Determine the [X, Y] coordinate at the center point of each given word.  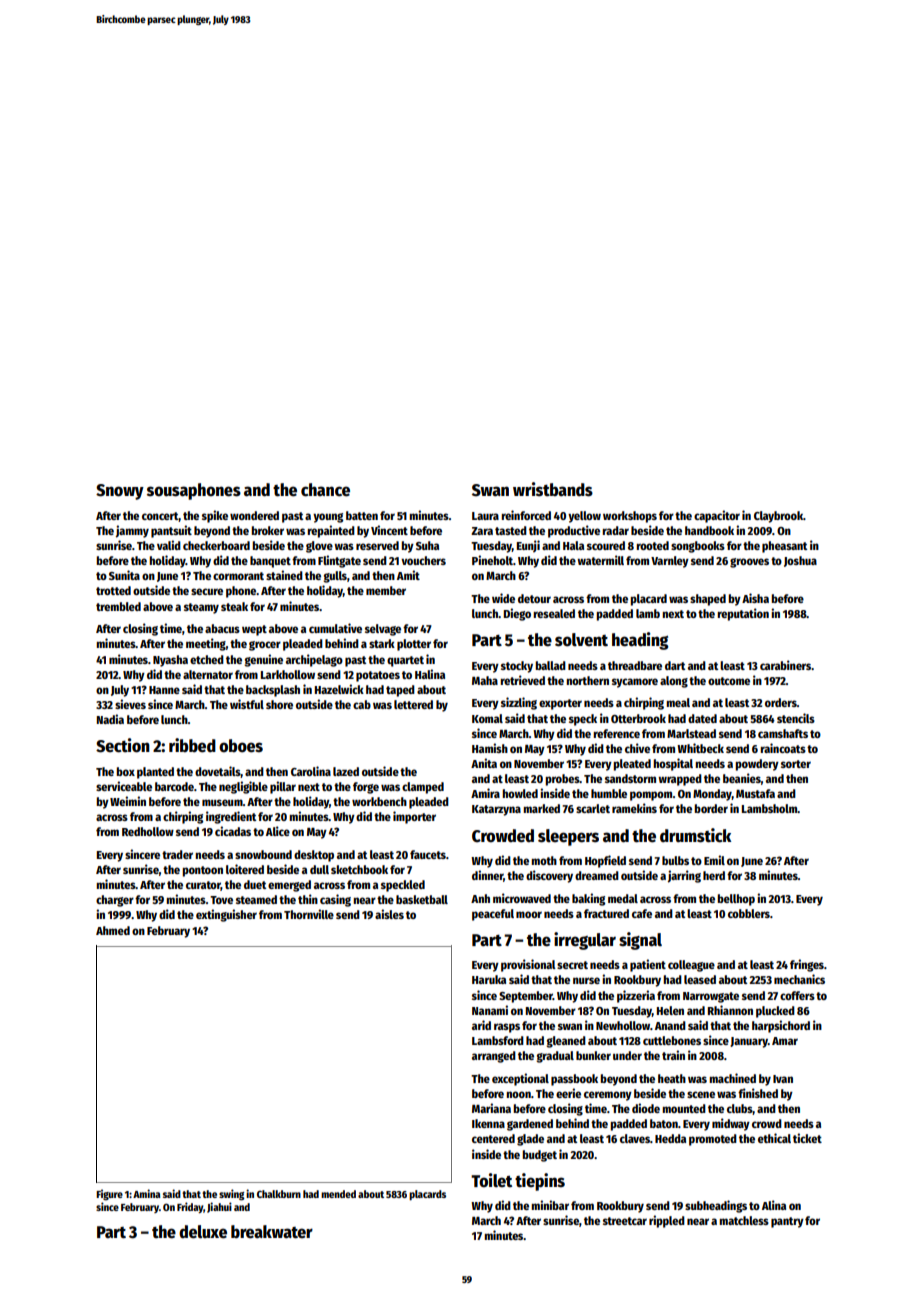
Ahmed [113, 930]
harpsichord [781, 1026]
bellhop [736, 900]
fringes [807, 965]
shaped [708, 600]
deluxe [203, 1232]
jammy [132, 531]
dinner [487, 875]
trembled [118, 606]
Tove [221, 900]
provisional [528, 965]
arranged [494, 1057]
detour [534, 598]
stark [382, 643]
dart [675, 665]
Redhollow [148, 831]
